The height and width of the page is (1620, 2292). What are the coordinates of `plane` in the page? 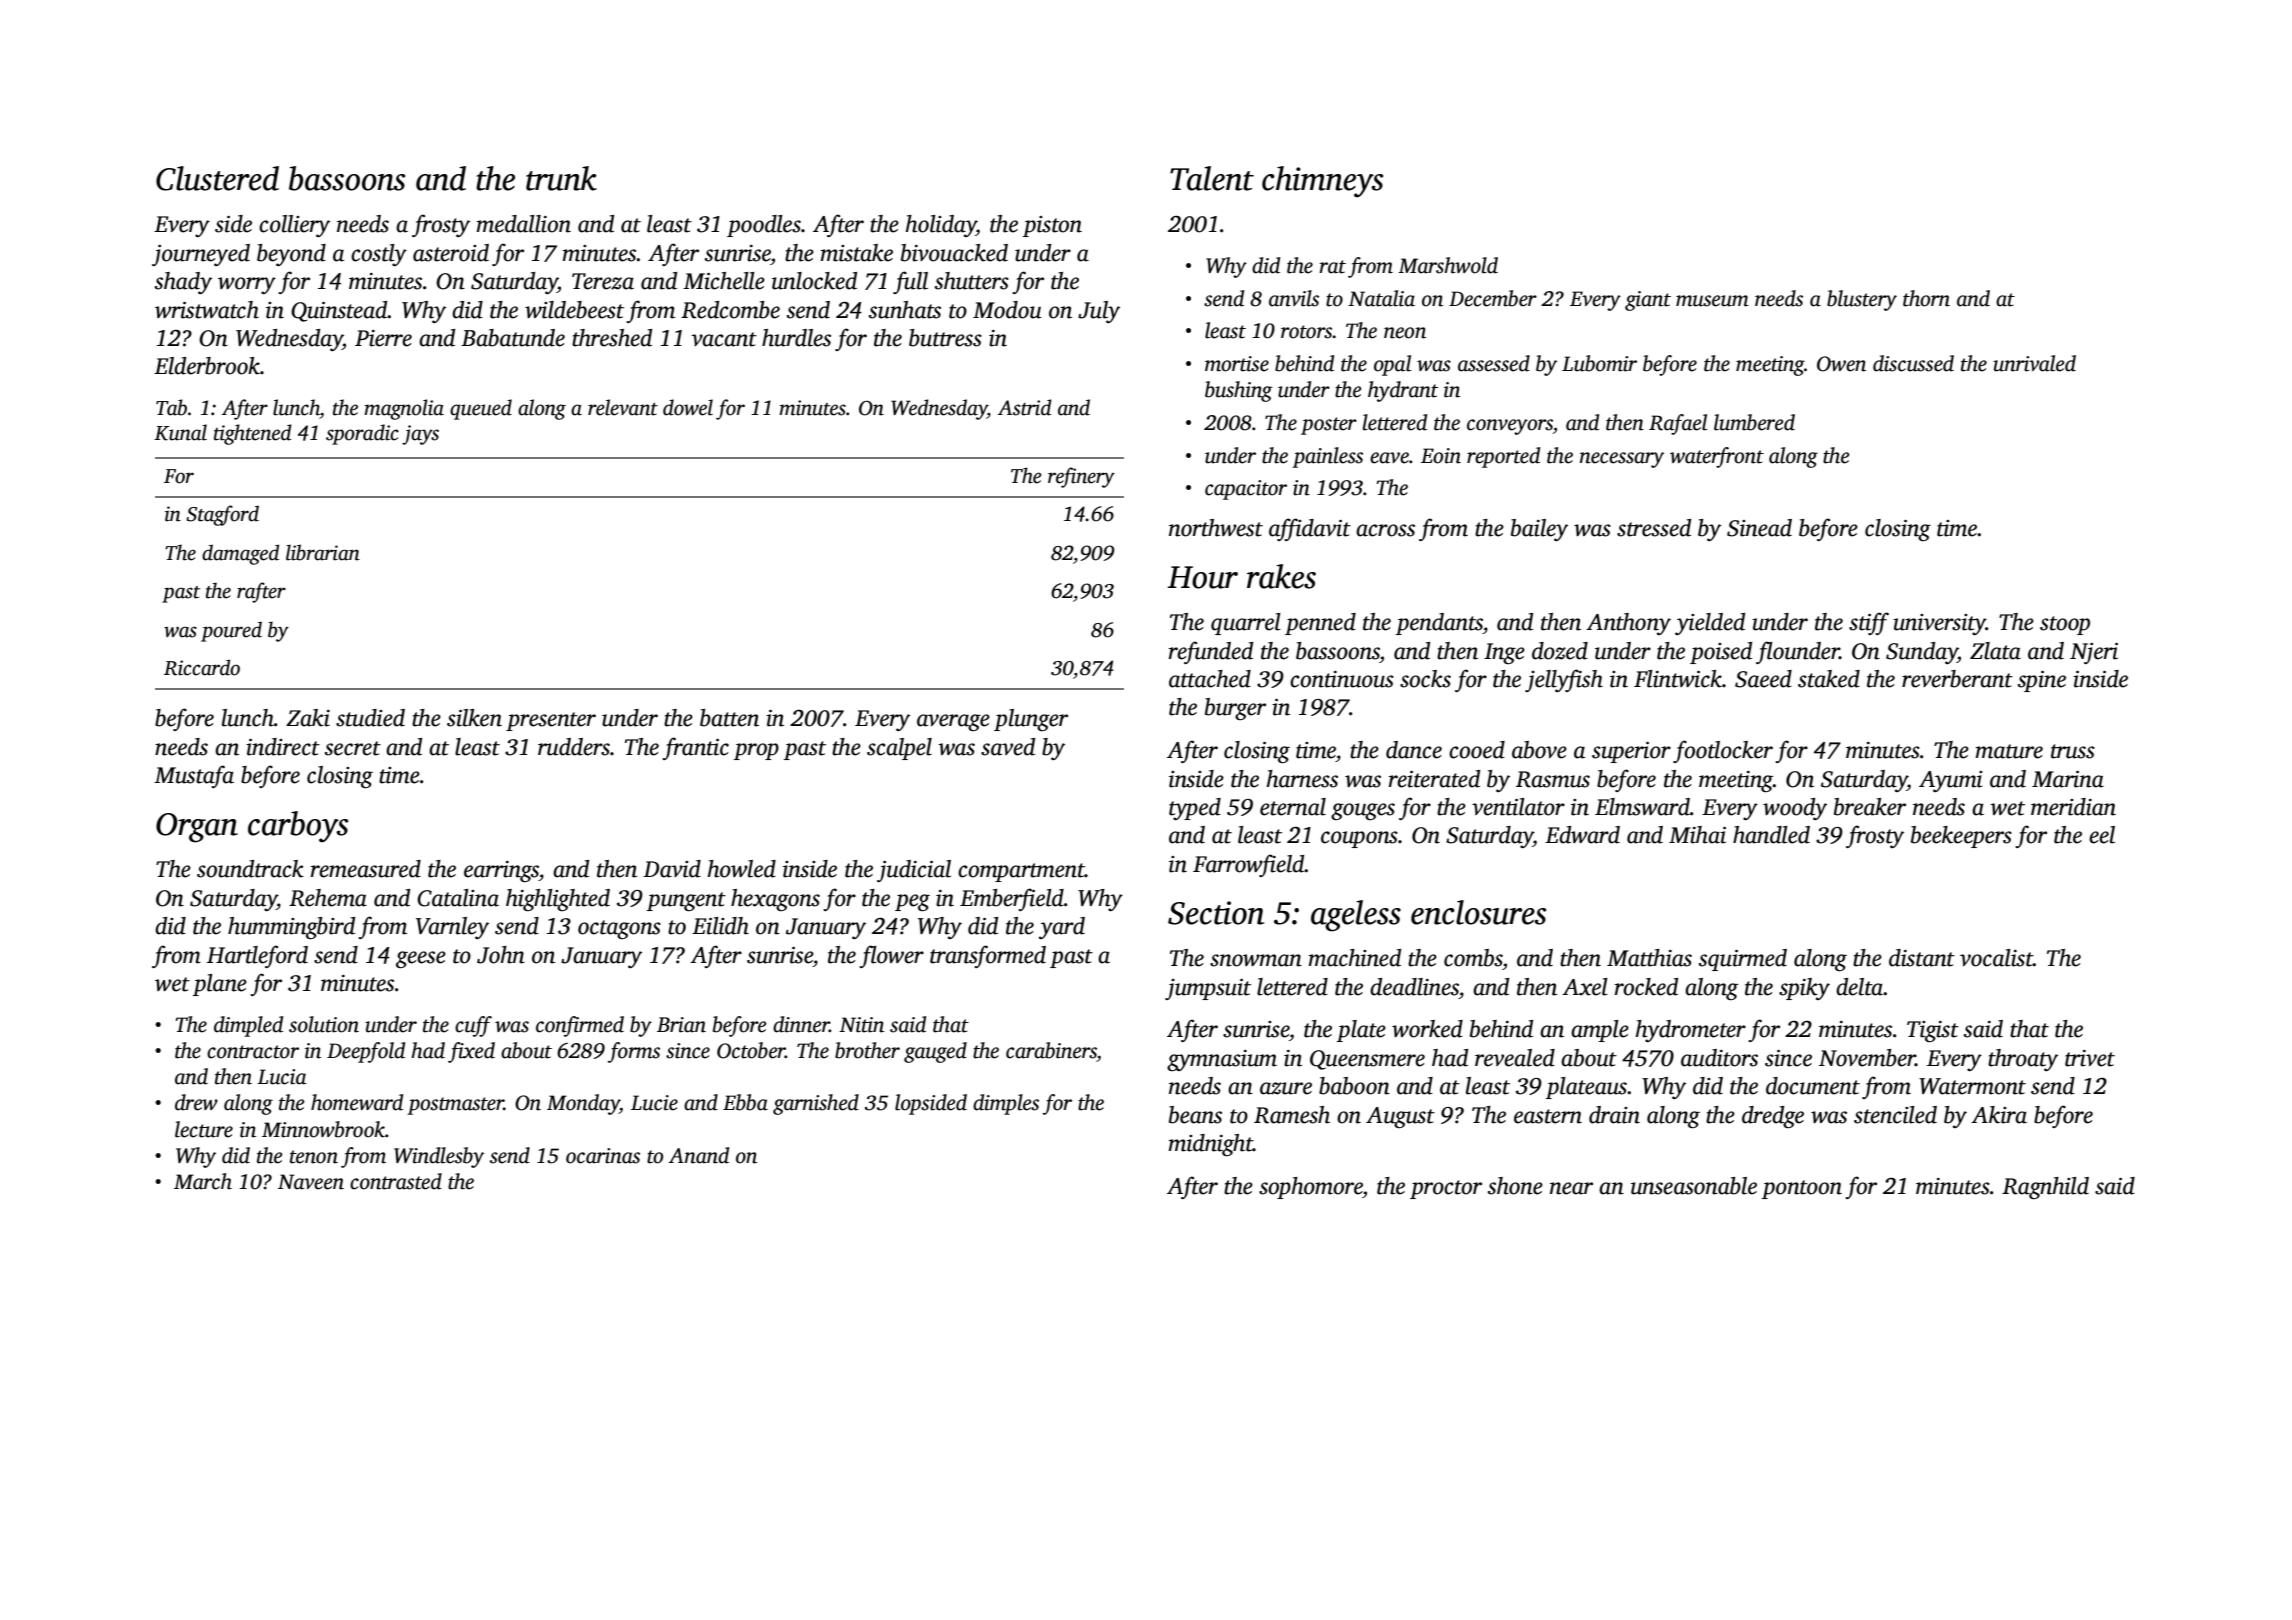 It's located at (220, 985).
